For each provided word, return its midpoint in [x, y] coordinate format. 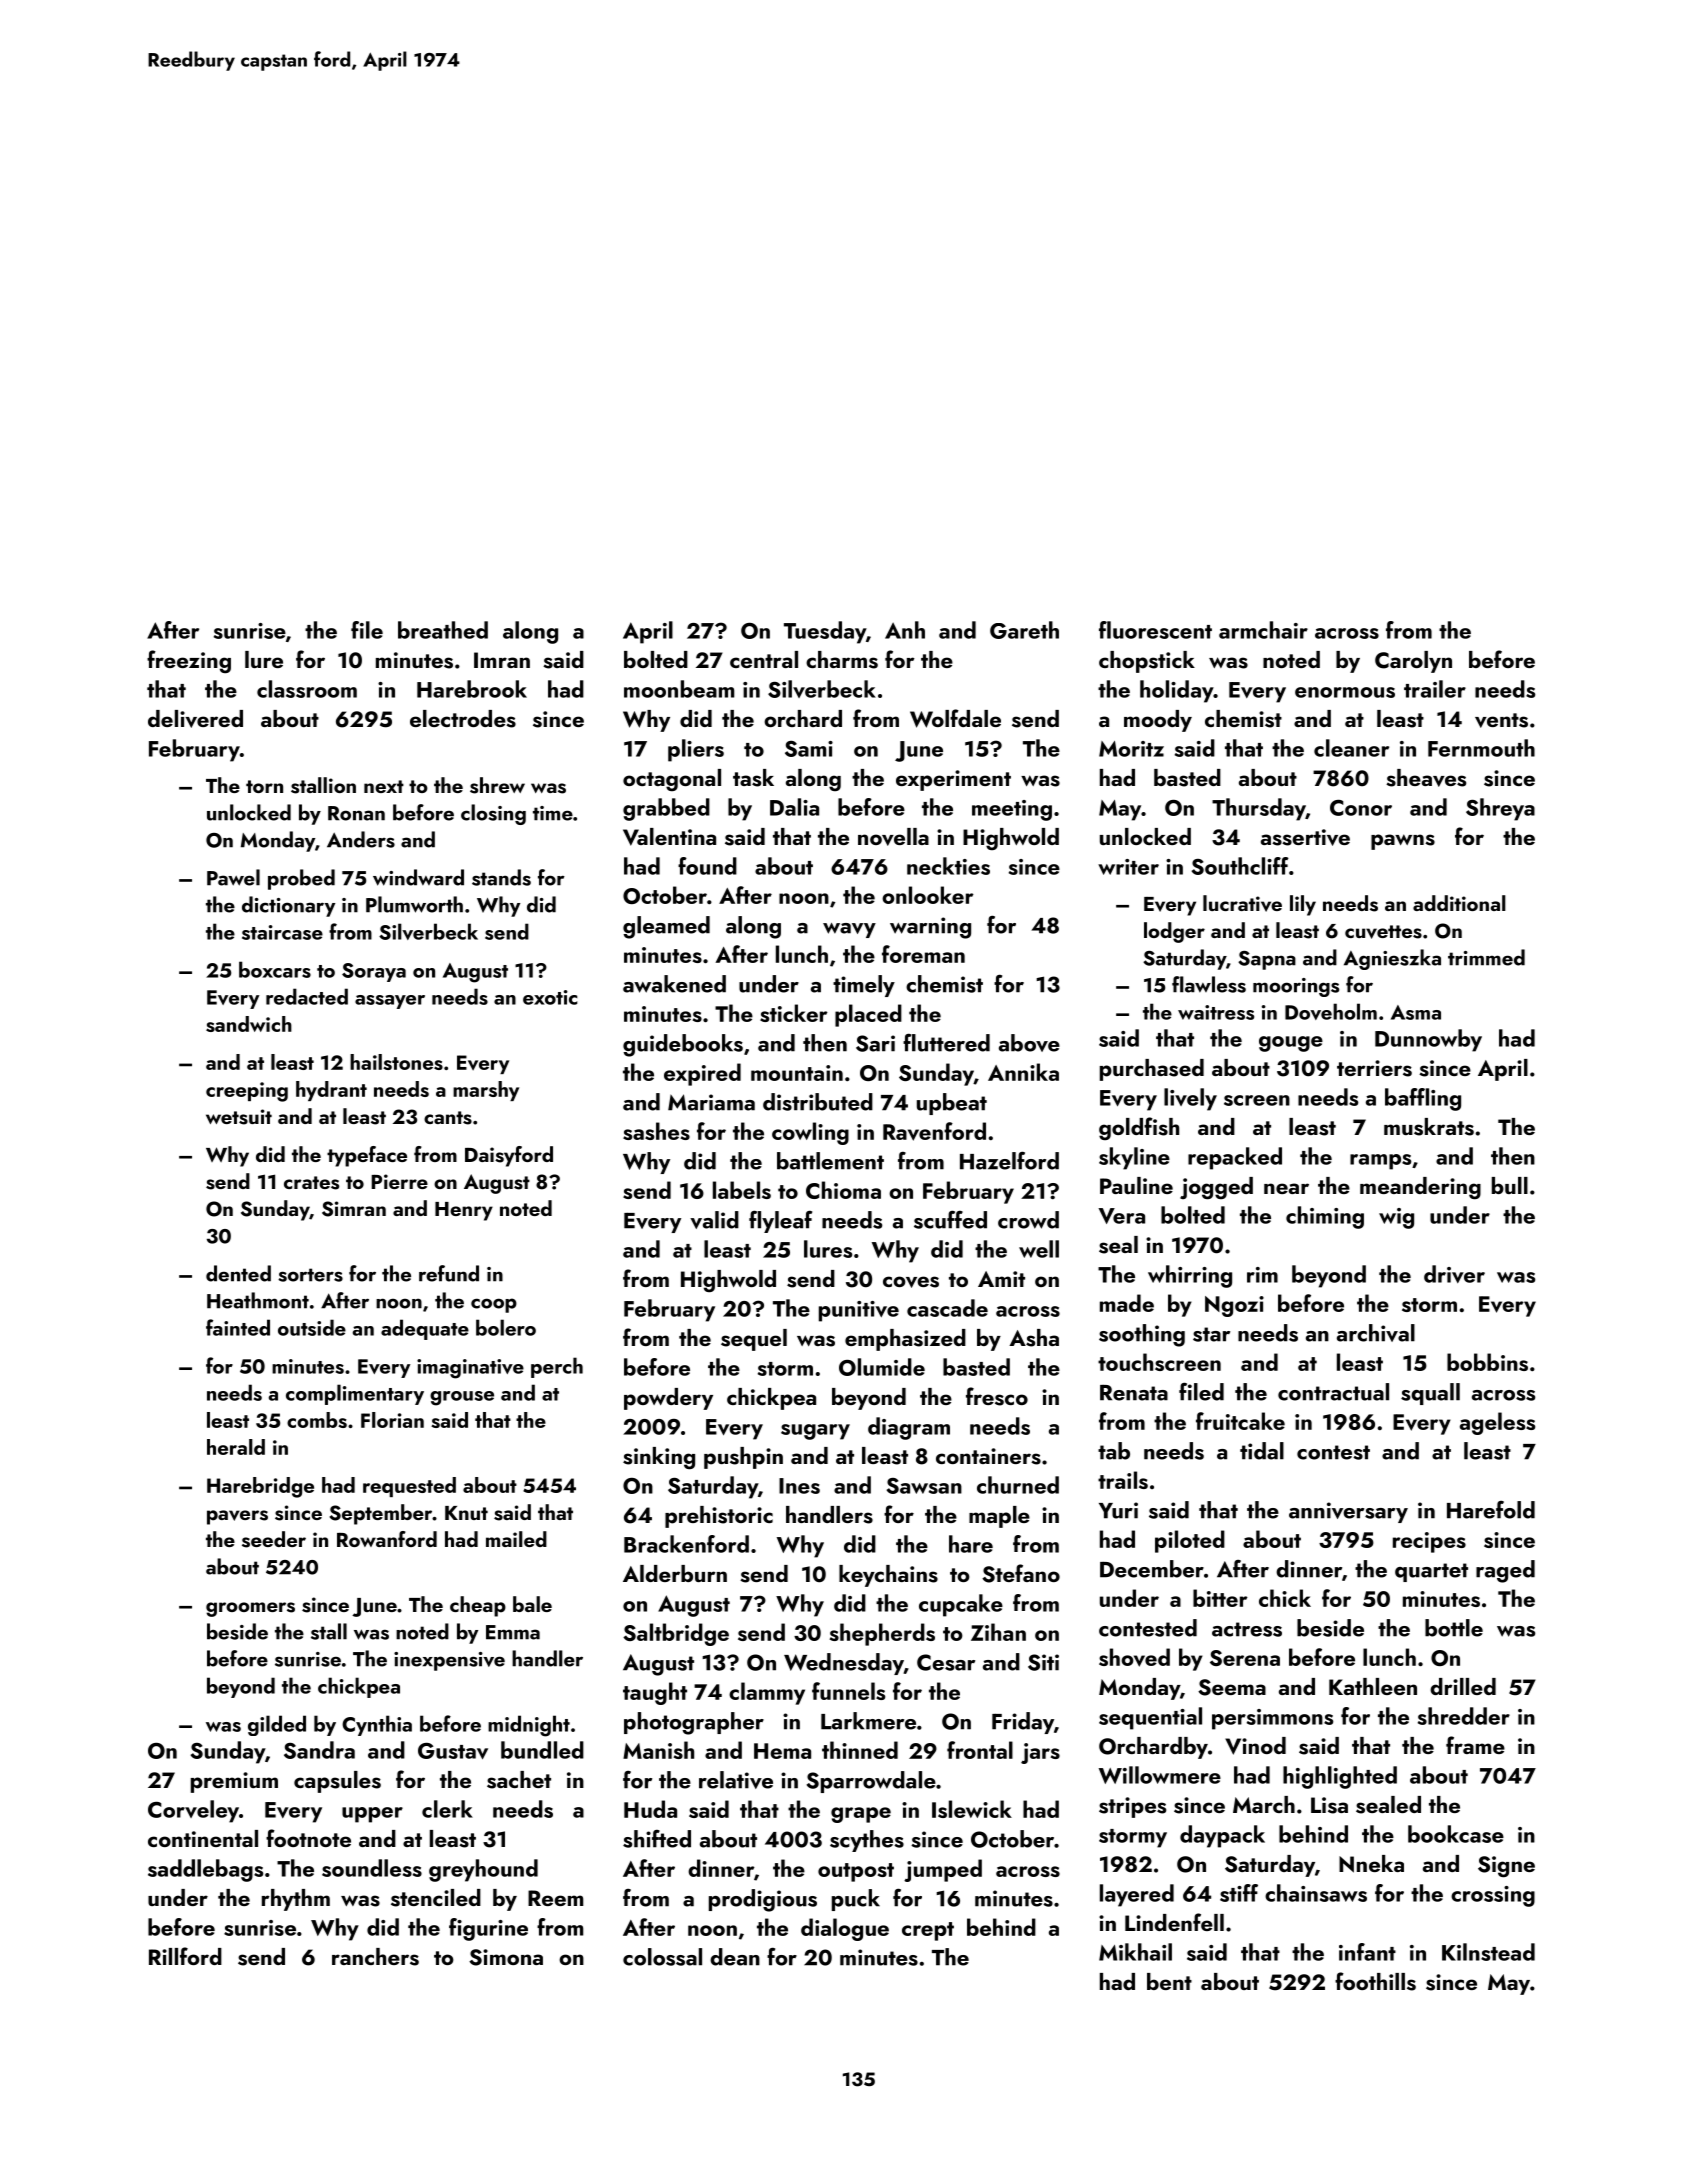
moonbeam [679, 689]
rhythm [296, 1900]
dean [735, 1957]
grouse [462, 1398]
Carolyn [1413, 662]
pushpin [743, 1458]
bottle [1454, 1628]
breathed [443, 630]
